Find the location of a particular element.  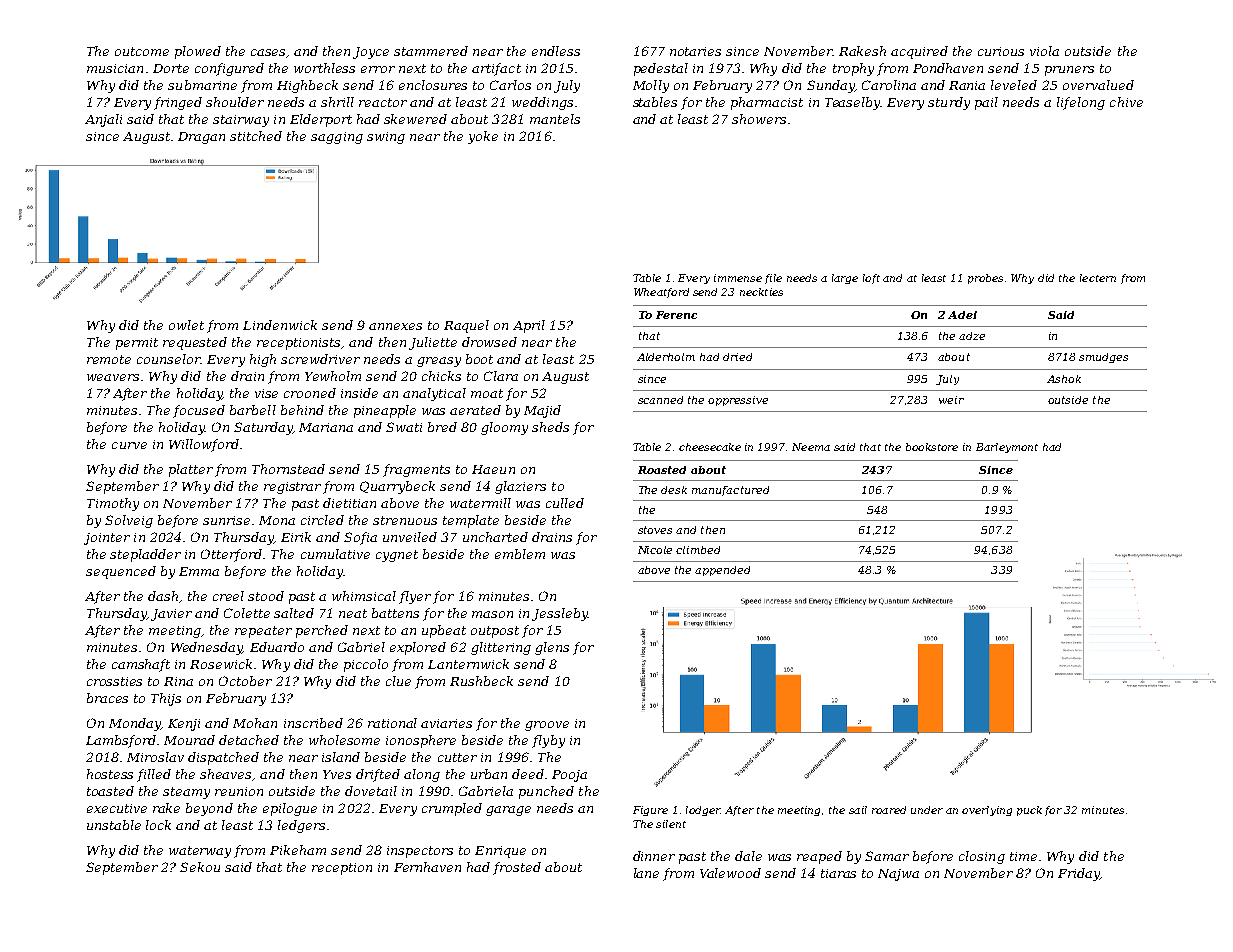

Ashok is located at coordinates (1064, 379).
